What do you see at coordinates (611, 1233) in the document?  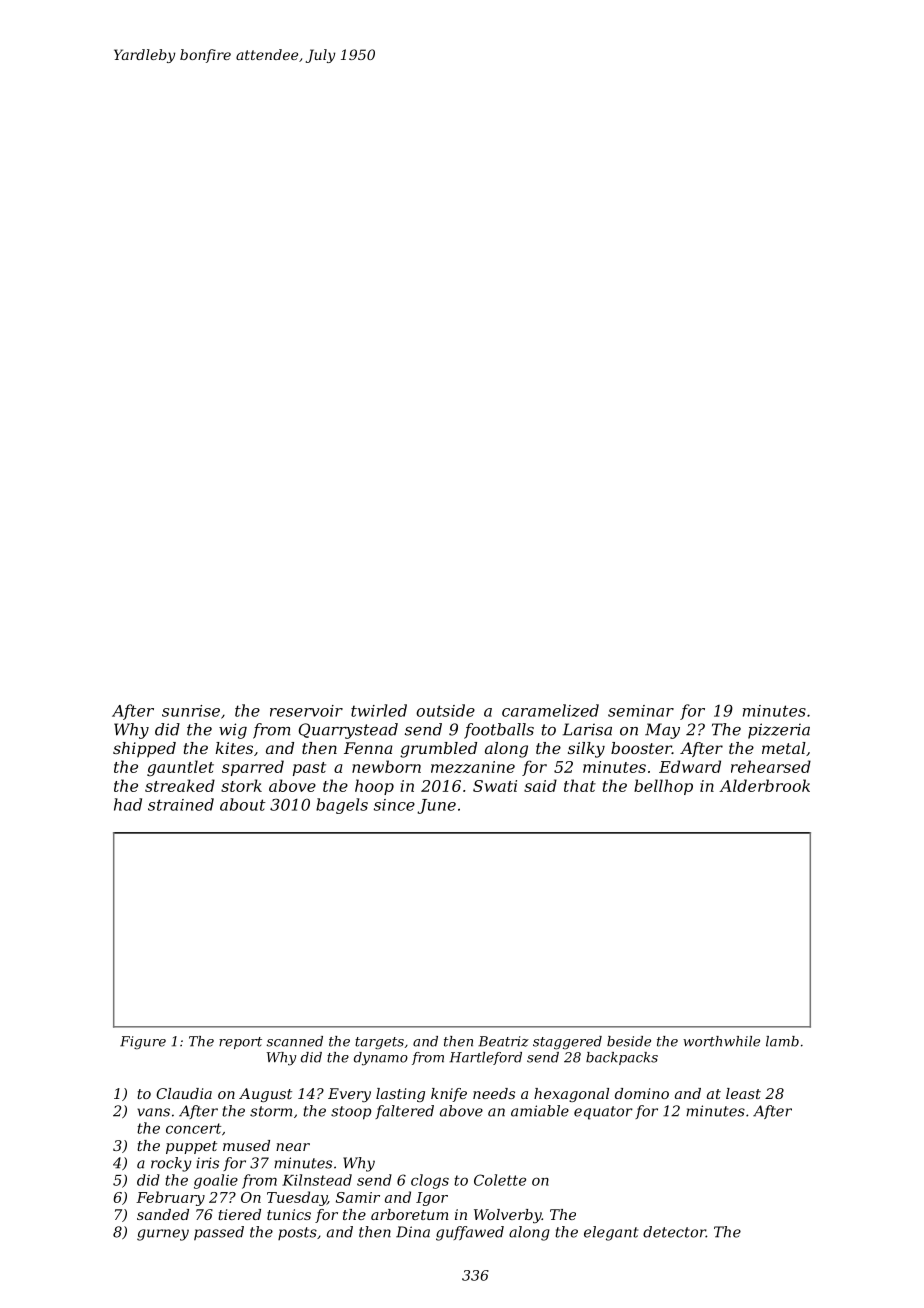 I see `elegant` at bounding box center [611, 1233].
